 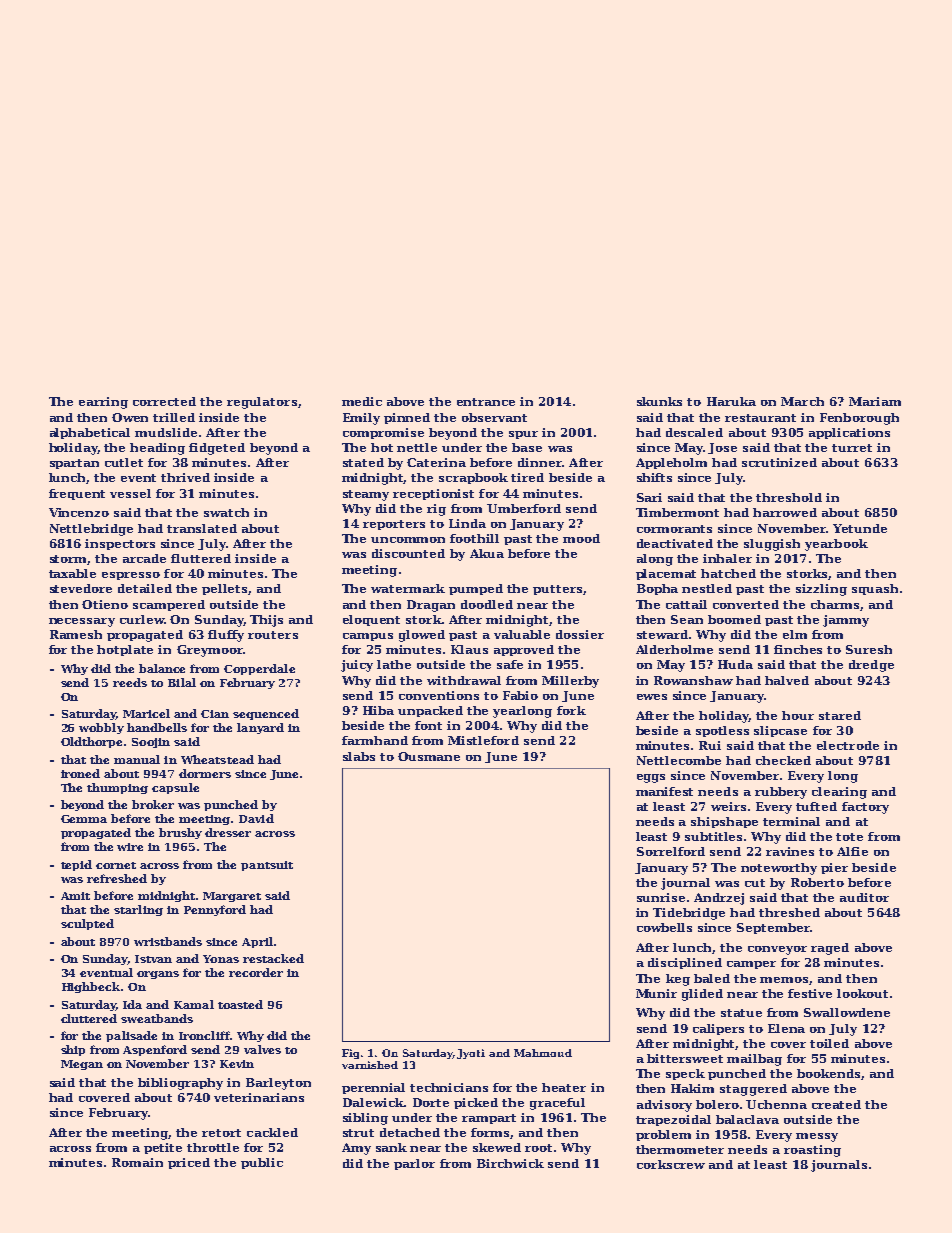 I want to click on bibliography, so click(x=180, y=1084).
